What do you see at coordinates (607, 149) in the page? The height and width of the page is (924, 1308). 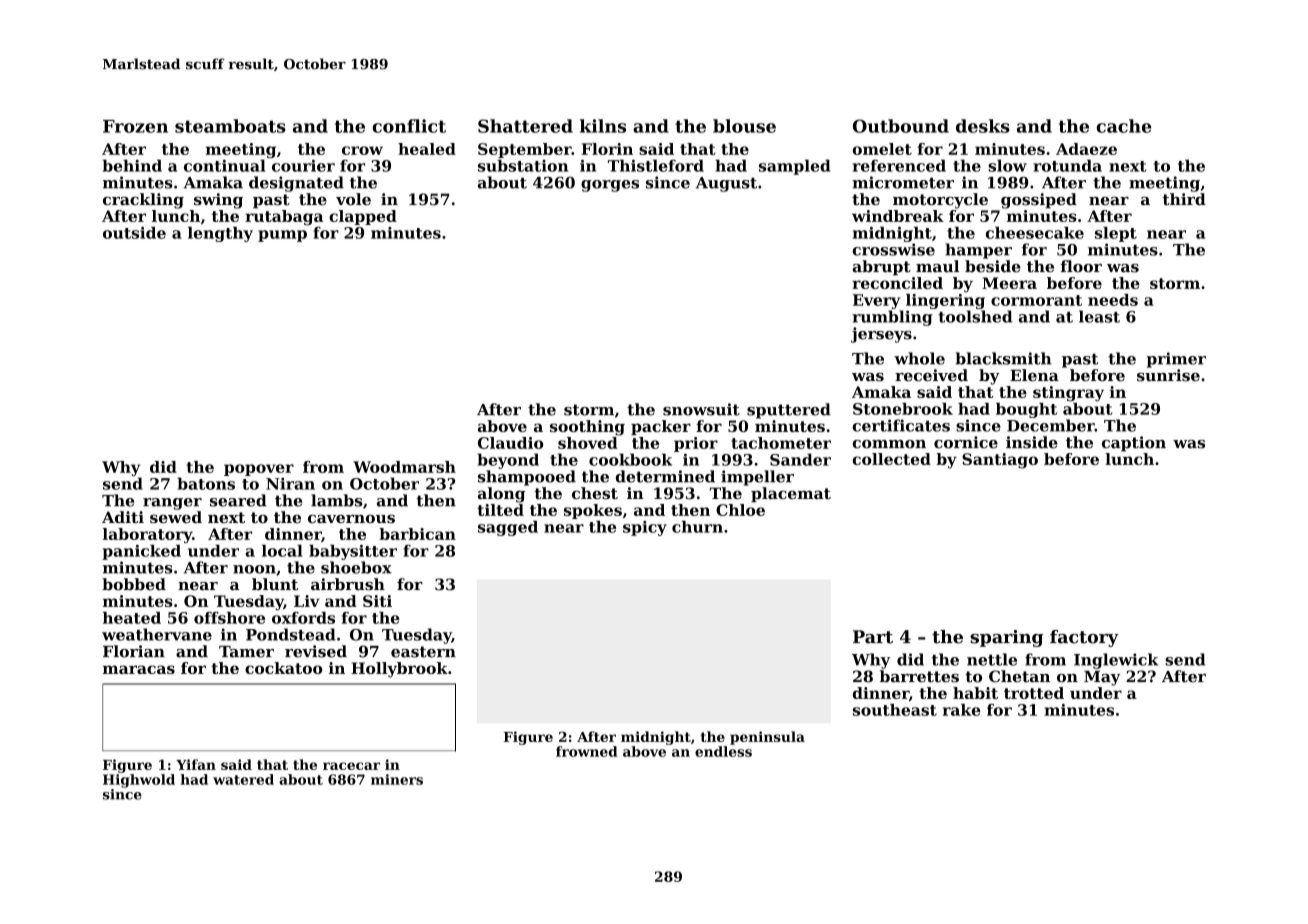 I see `Florin` at bounding box center [607, 149].
